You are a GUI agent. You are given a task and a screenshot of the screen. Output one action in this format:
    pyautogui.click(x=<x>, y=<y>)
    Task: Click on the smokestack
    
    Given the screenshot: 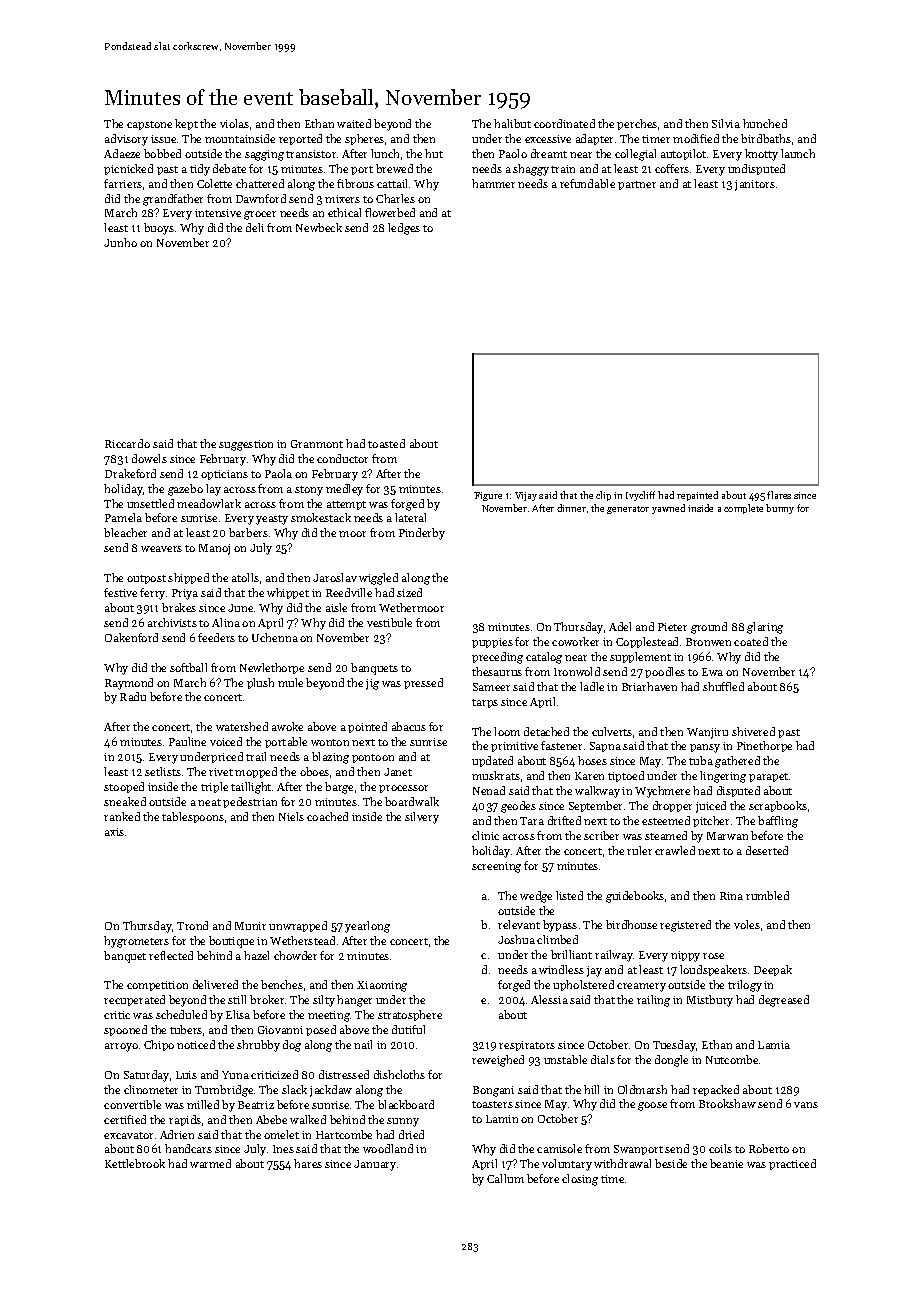 What is the action you would take?
    pyautogui.click(x=321, y=517)
